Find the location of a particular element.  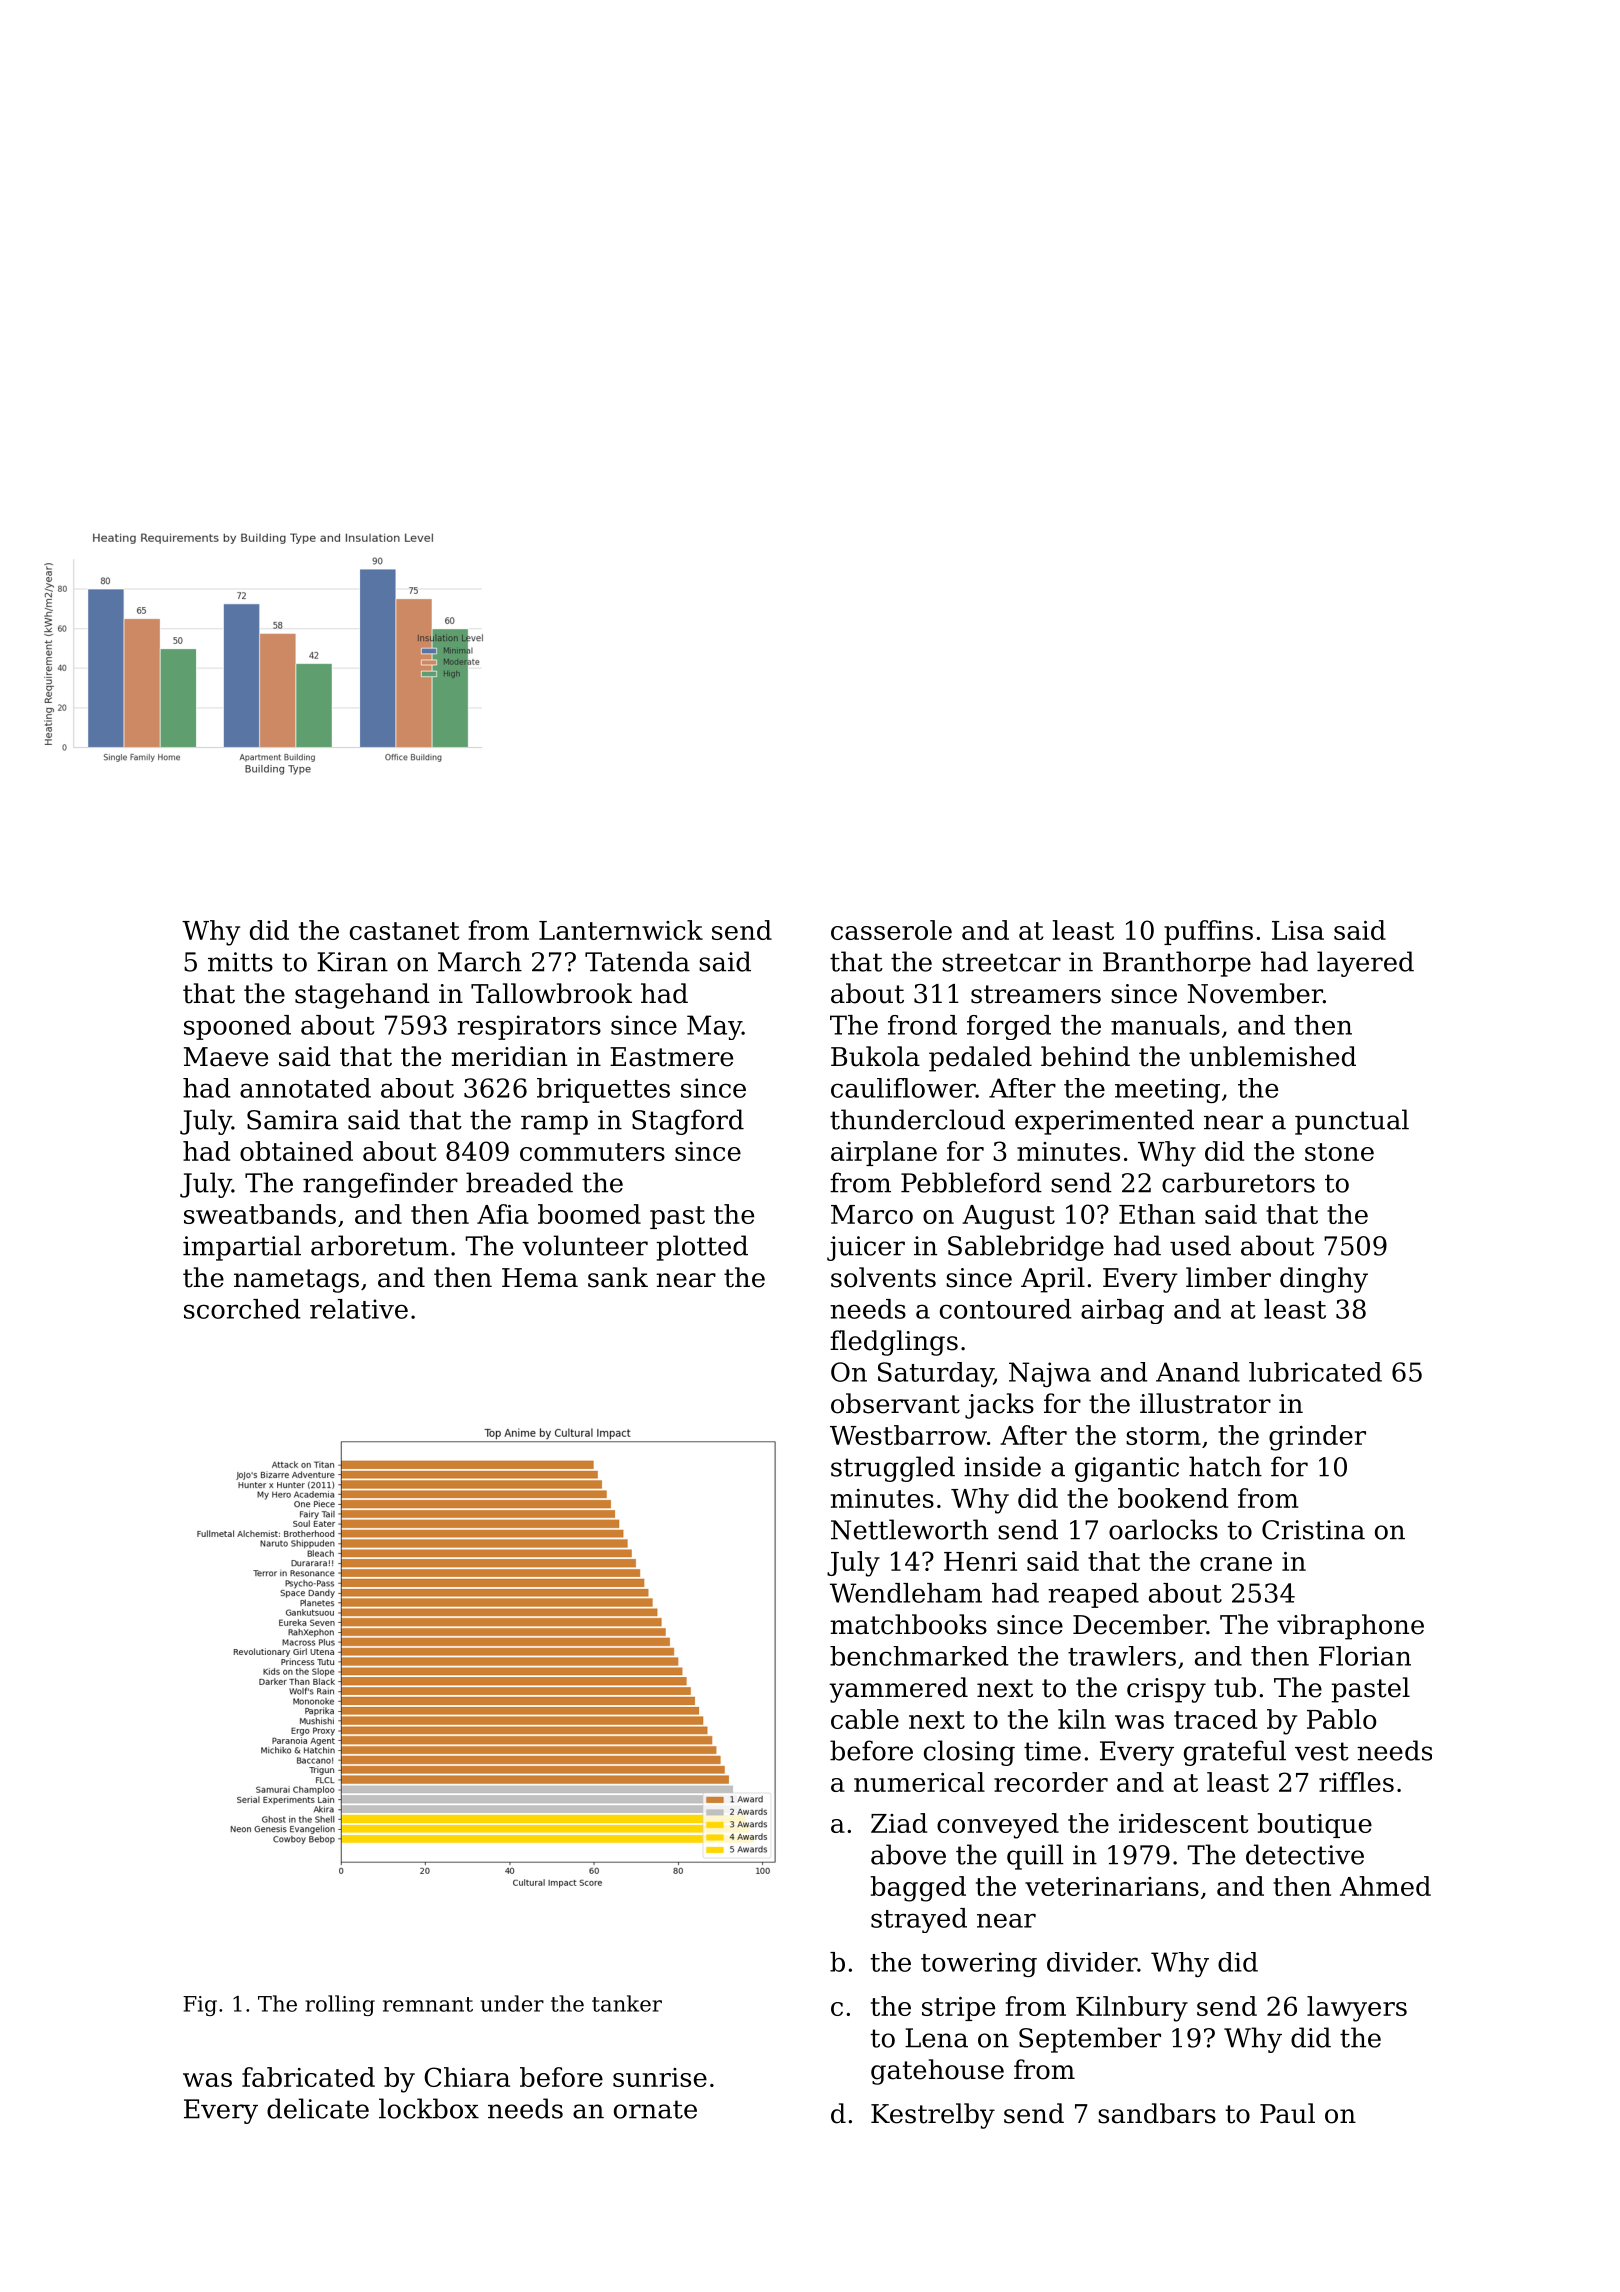

layered is located at coordinates (1365, 964).
